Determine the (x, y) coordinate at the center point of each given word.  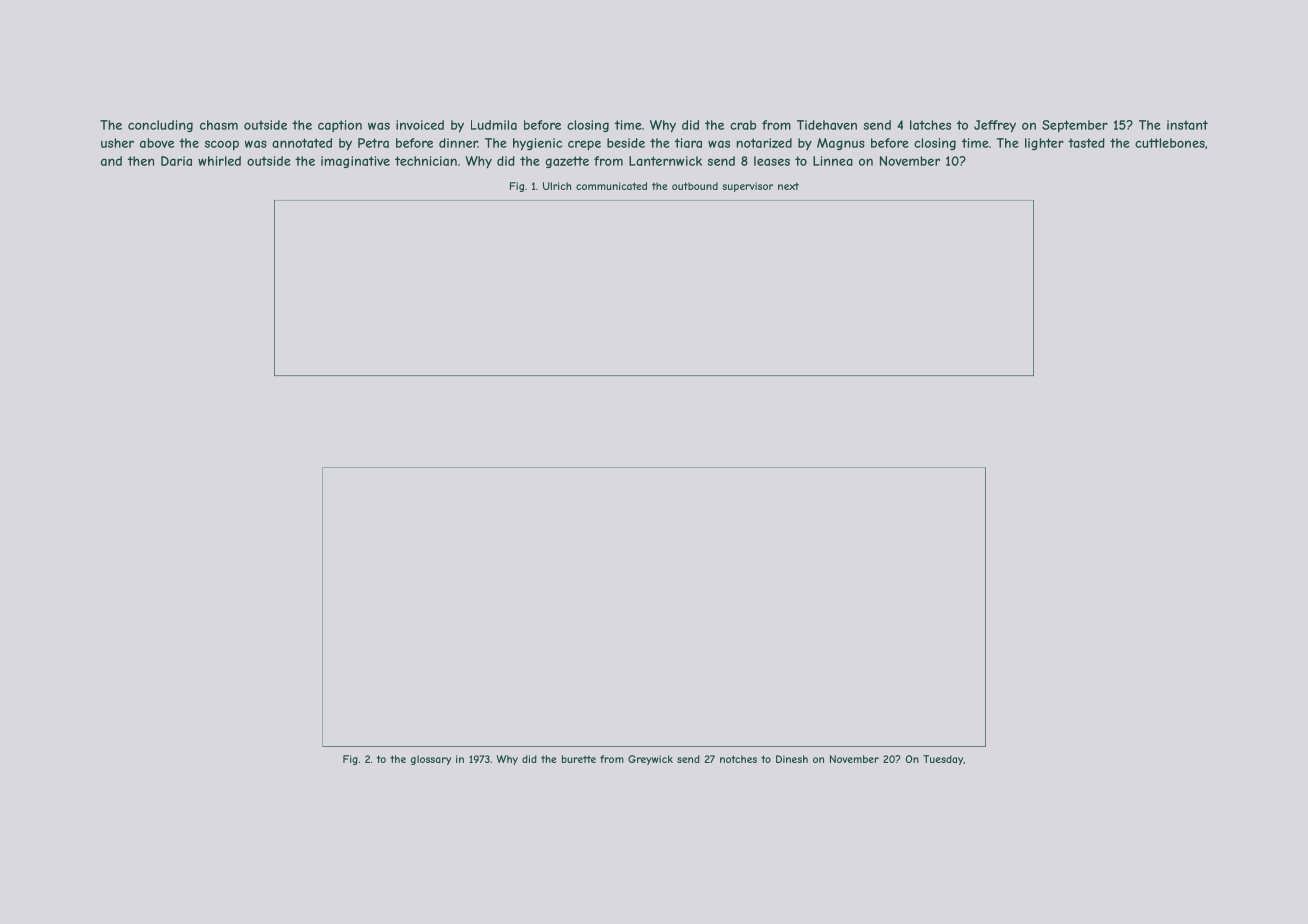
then (141, 161)
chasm (219, 125)
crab (743, 125)
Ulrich (557, 186)
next (788, 186)
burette (579, 759)
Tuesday (943, 760)
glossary (431, 760)
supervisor (747, 187)
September (1075, 126)
